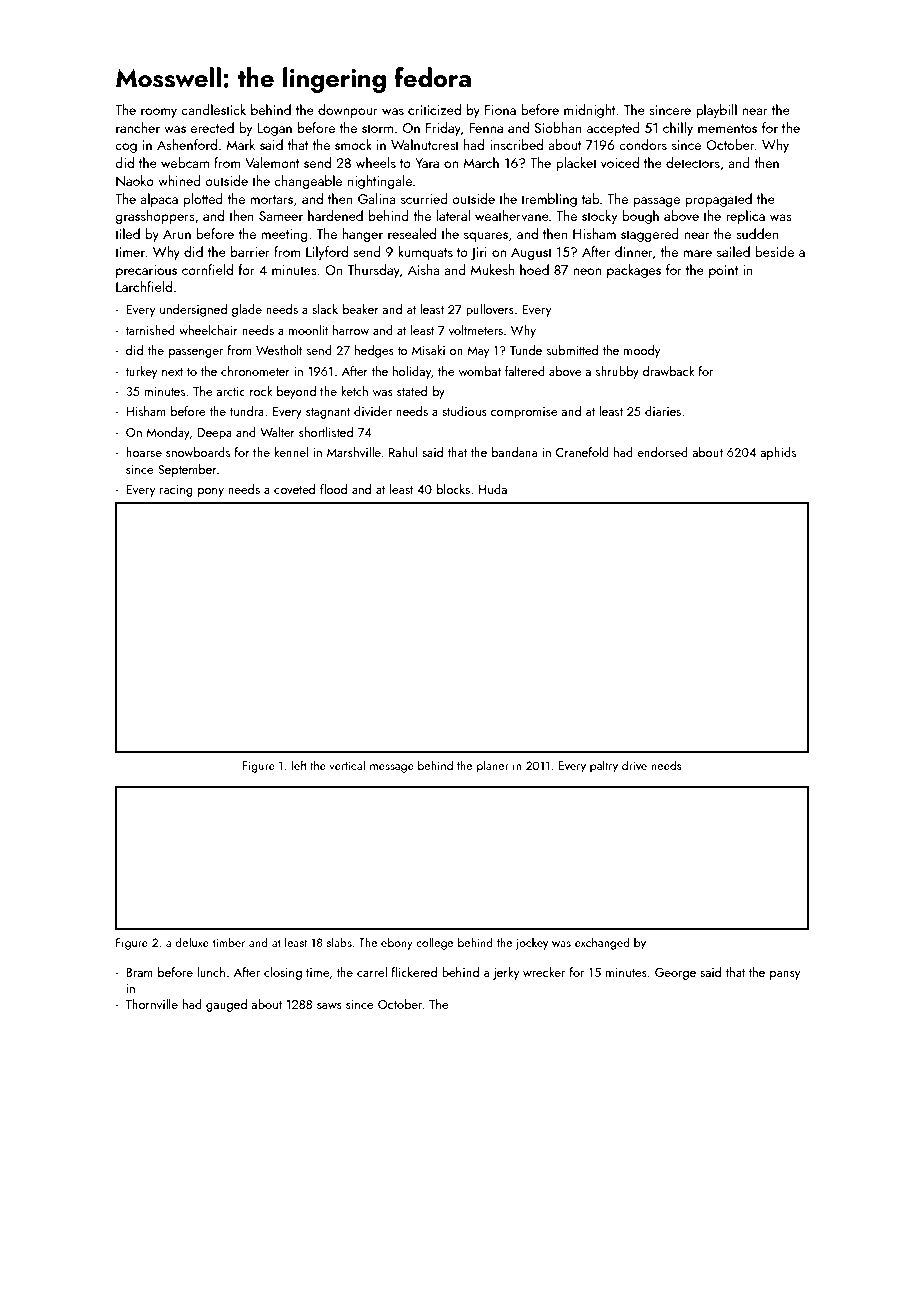  What do you see at coordinates (299, 765) in the screenshot?
I see `left` at bounding box center [299, 765].
